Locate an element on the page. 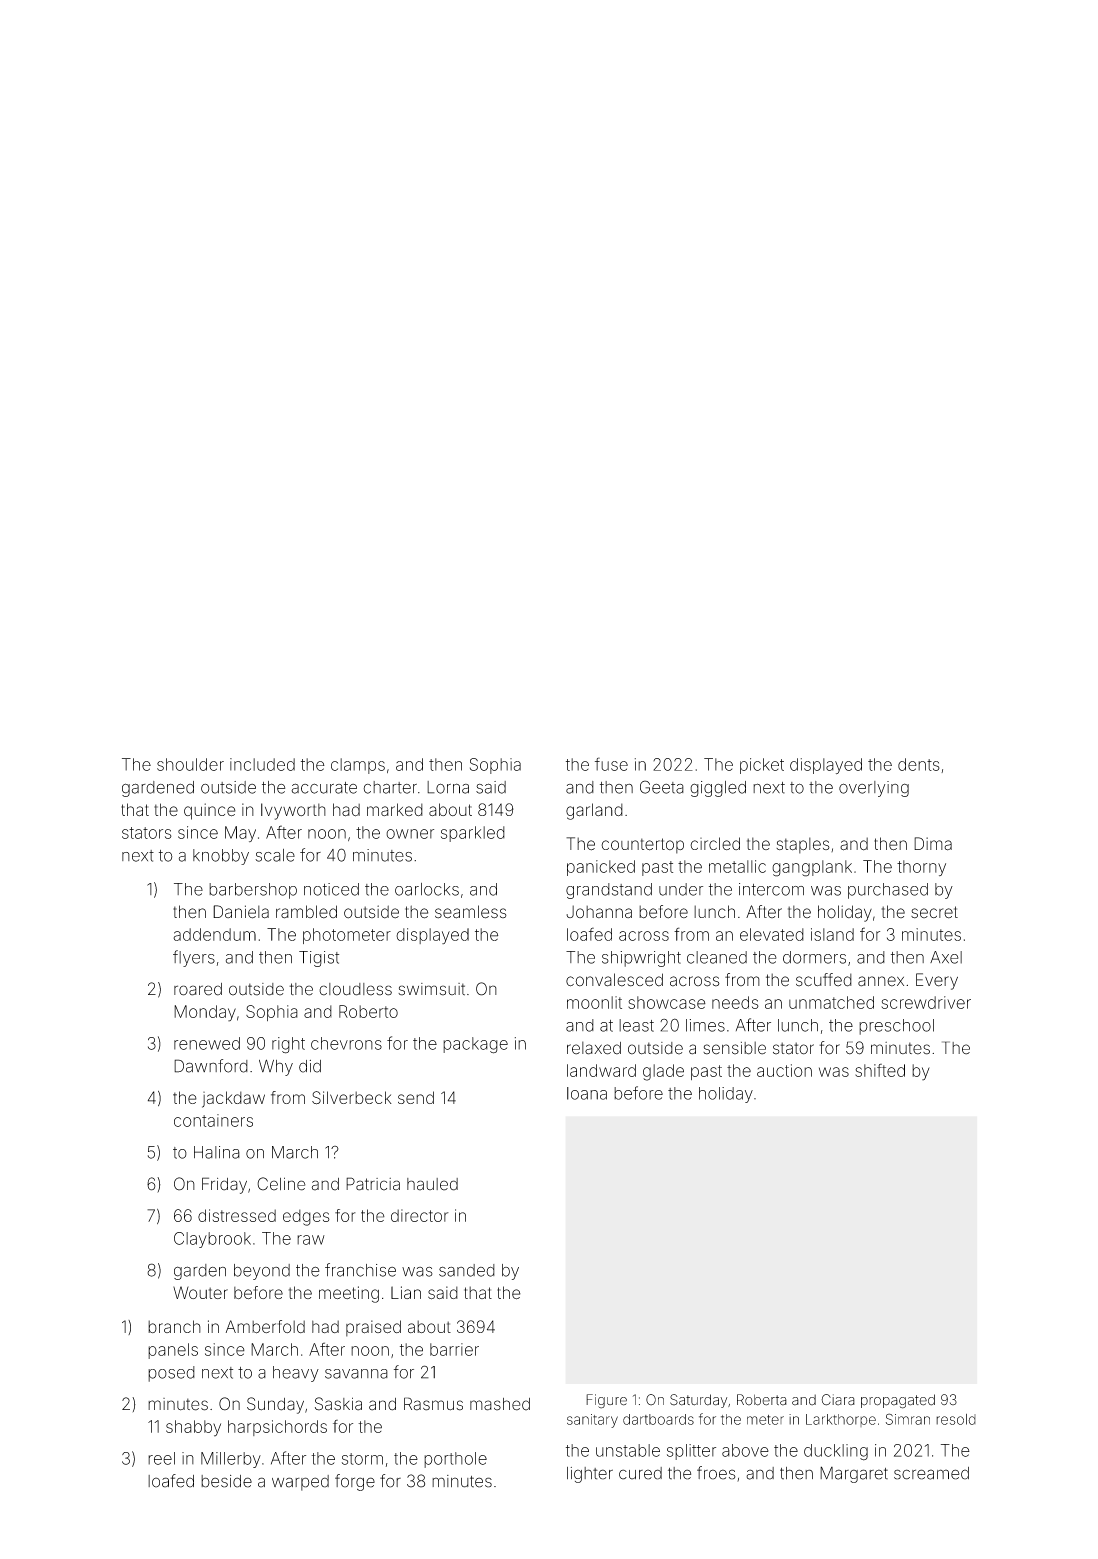 The image size is (1098, 1559). Ioana is located at coordinates (587, 1093).
